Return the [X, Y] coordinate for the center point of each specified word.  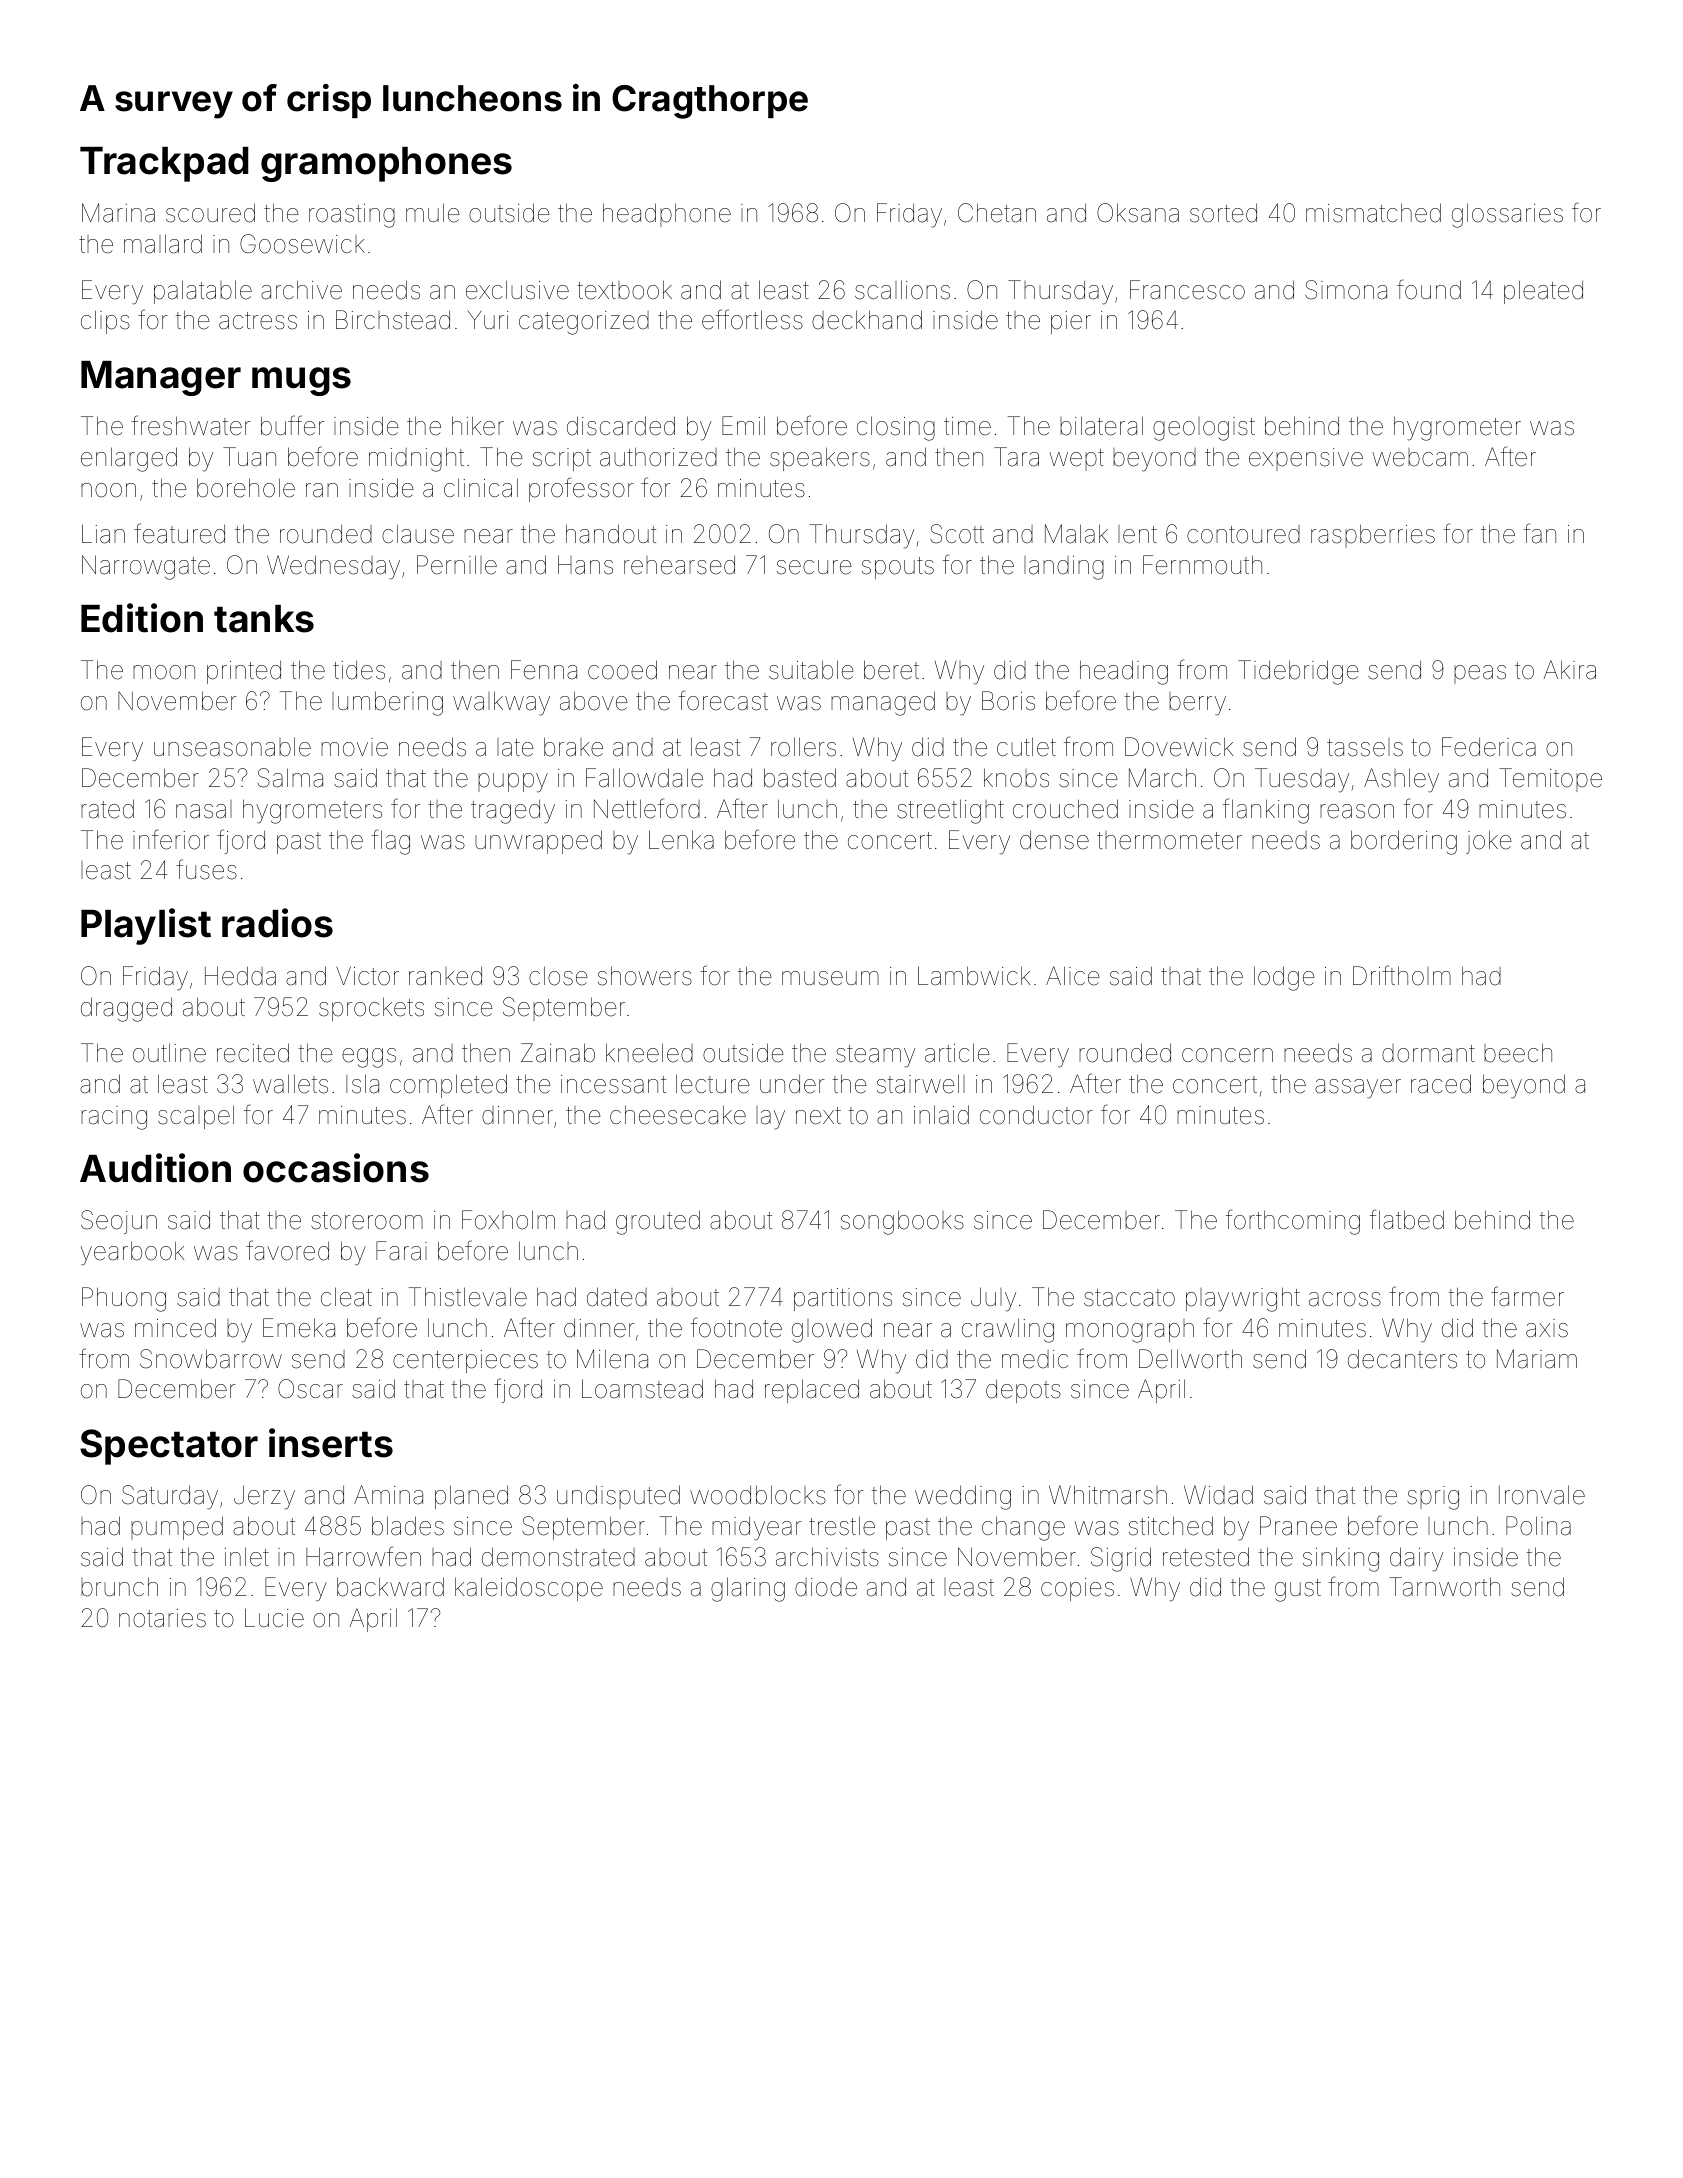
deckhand [867, 320]
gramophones [386, 164]
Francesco [1187, 290]
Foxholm [508, 1220]
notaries [162, 1618]
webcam [1420, 457]
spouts [898, 568]
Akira [1570, 670]
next [818, 1116]
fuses [206, 869]
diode [826, 1587]
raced [1441, 1084]
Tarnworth [1444, 1587]
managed [883, 703]
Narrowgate [146, 567]
